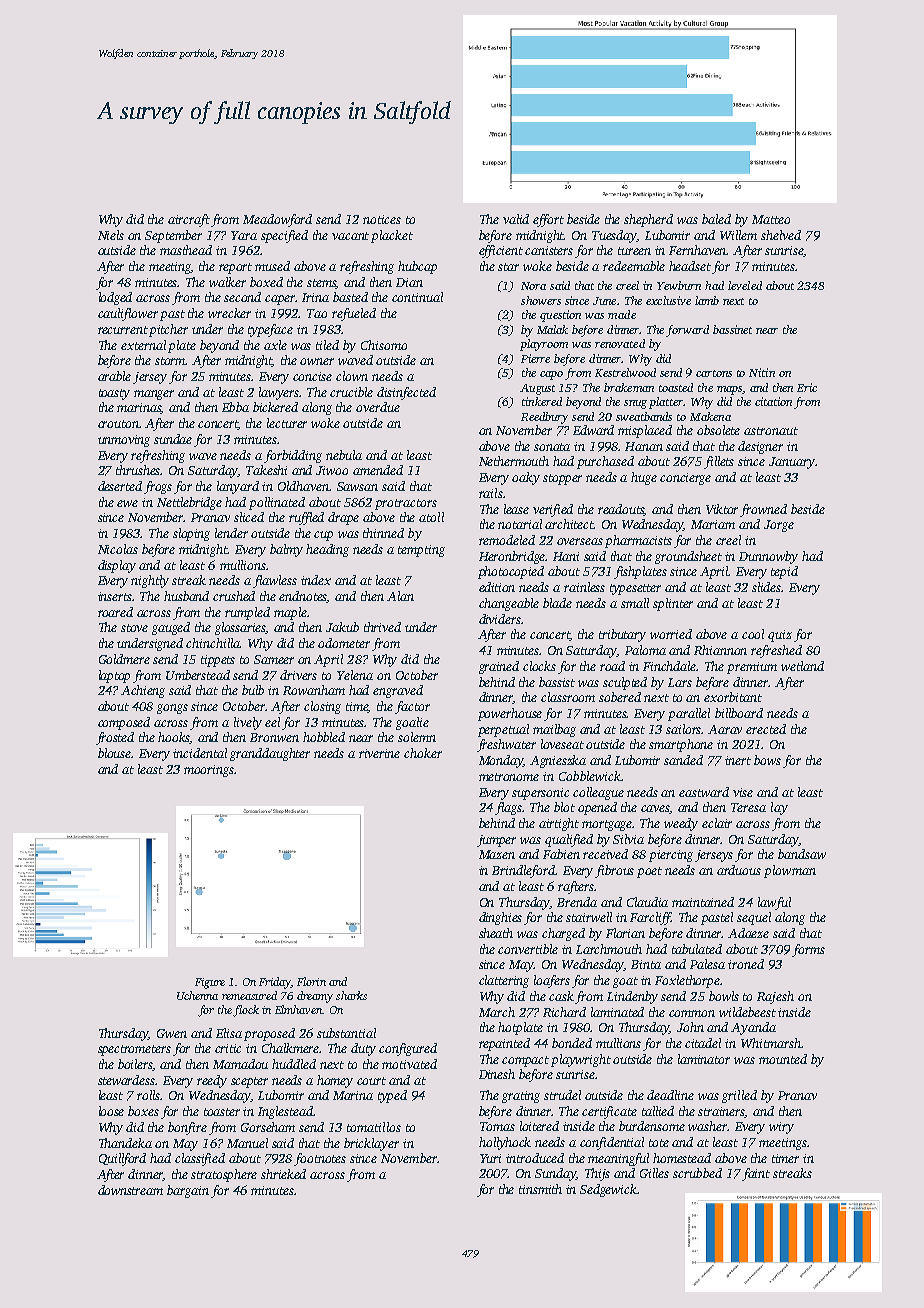 The width and height of the screenshot is (924, 1308). What do you see at coordinates (732, 329) in the screenshot?
I see `bassinet` at bounding box center [732, 329].
